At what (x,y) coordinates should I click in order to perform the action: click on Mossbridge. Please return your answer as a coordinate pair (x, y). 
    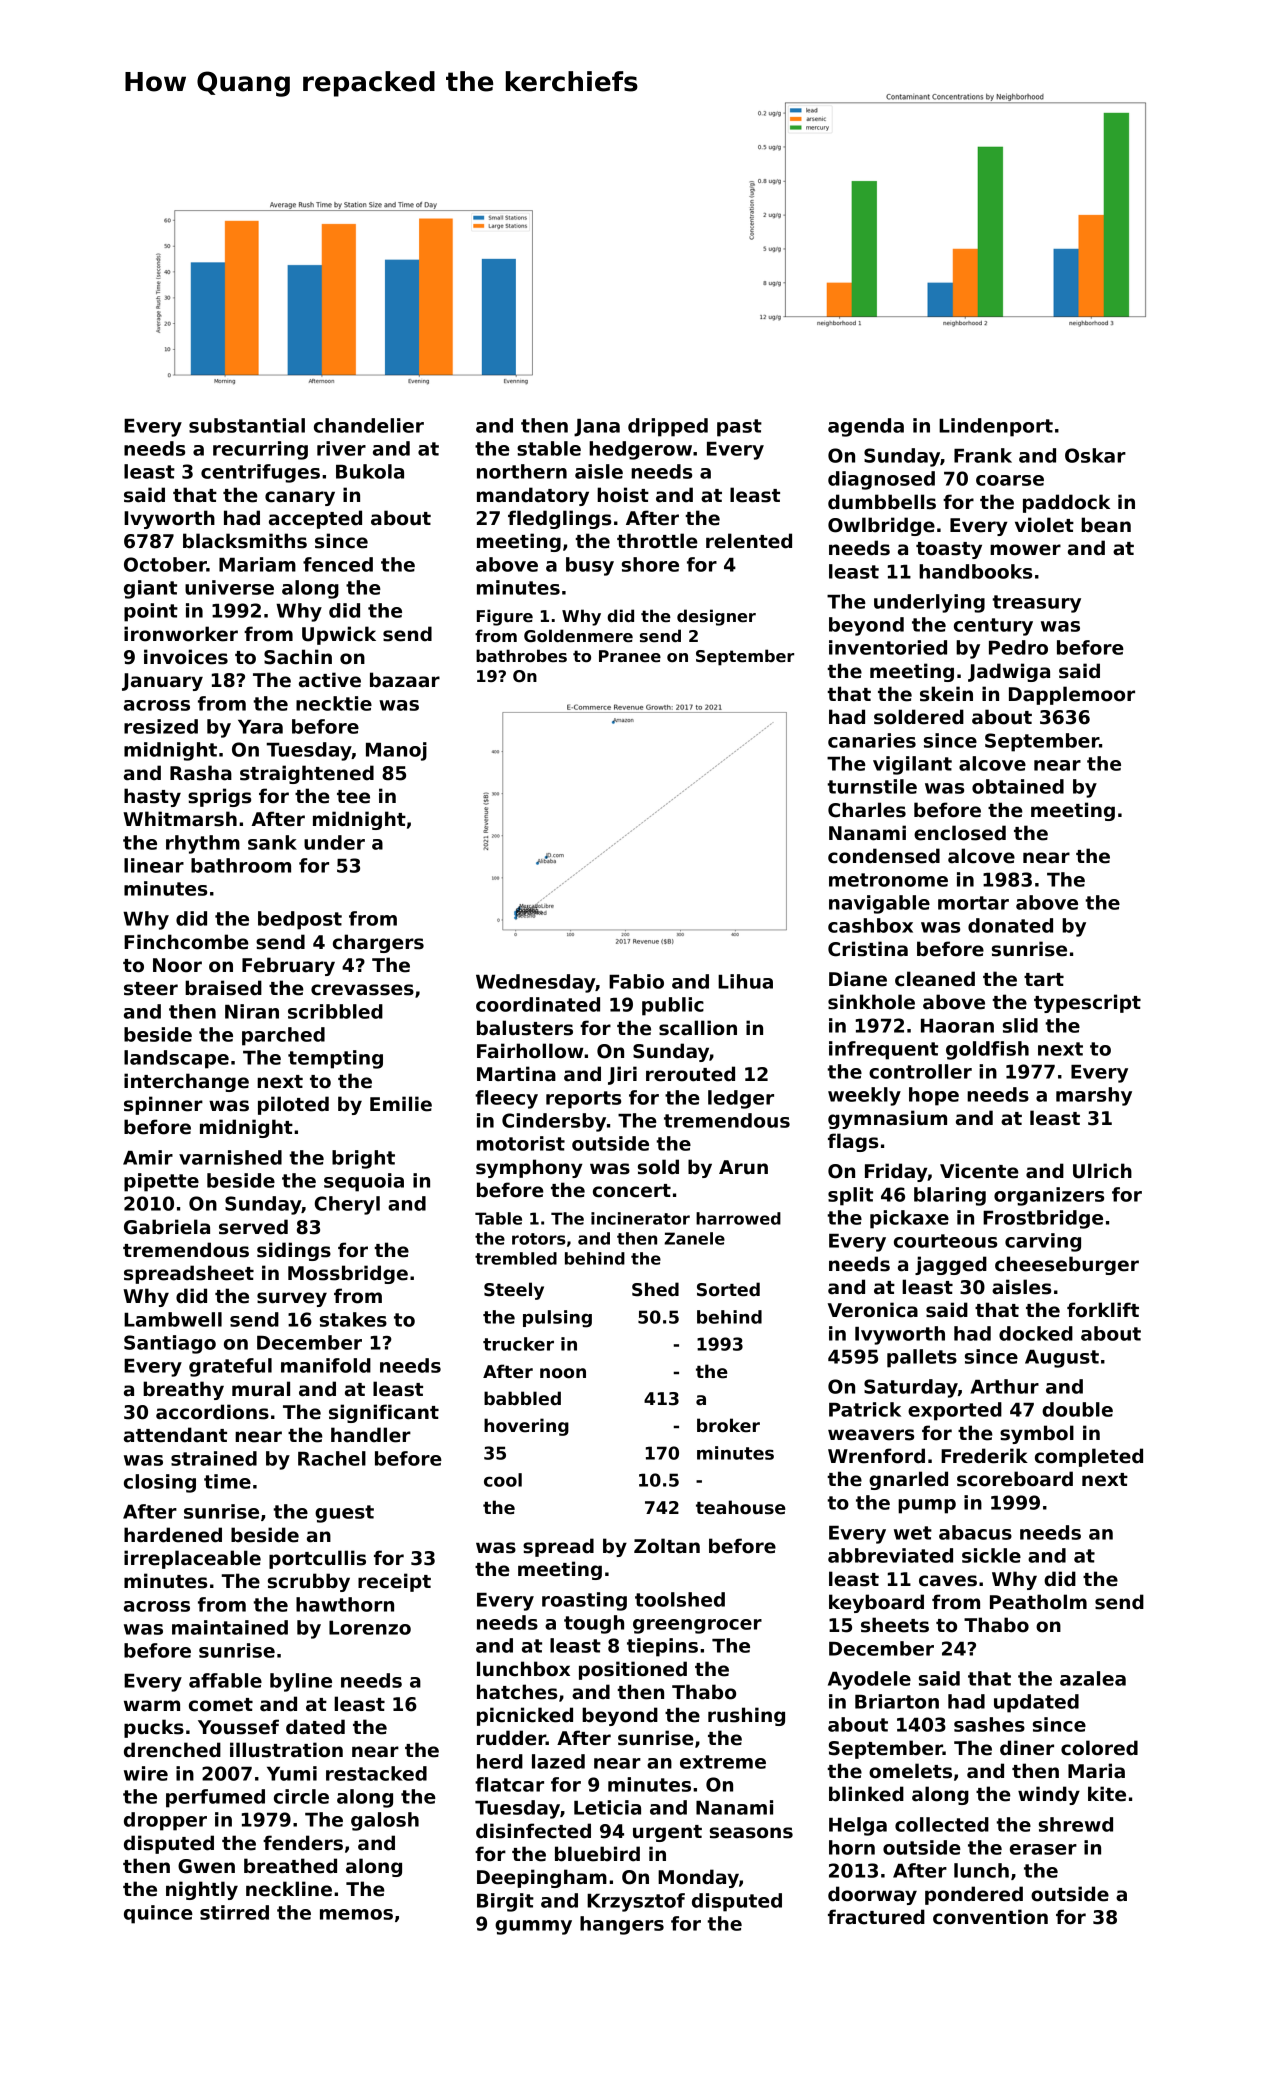
    Looking at the image, I should click on (348, 1274).
